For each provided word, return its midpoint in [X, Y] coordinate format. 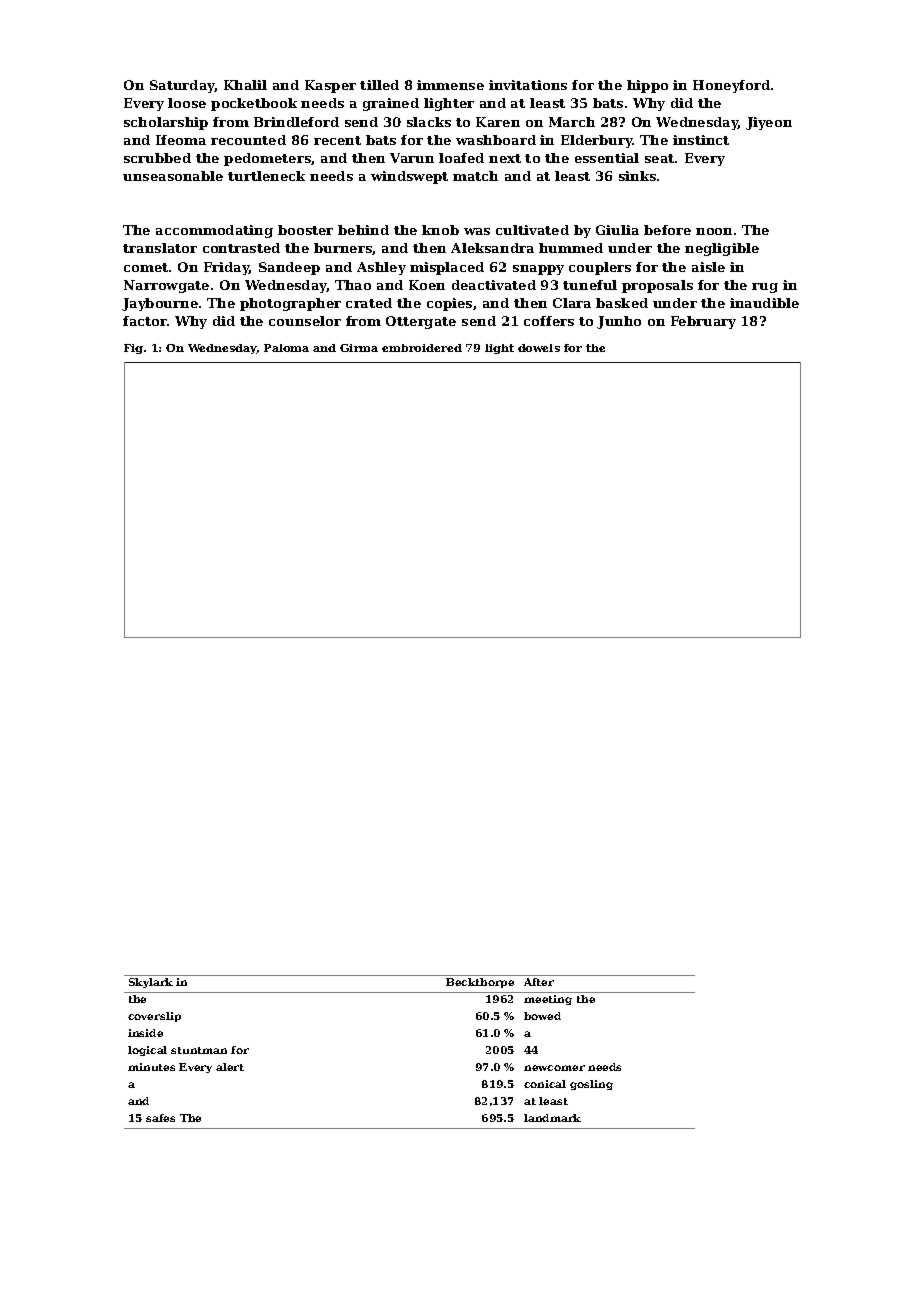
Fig [133, 349]
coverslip [154, 1017]
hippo [647, 86]
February [703, 322]
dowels [539, 348]
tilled [379, 85]
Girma [359, 348]
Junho [619, 322]
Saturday [182, 86]
